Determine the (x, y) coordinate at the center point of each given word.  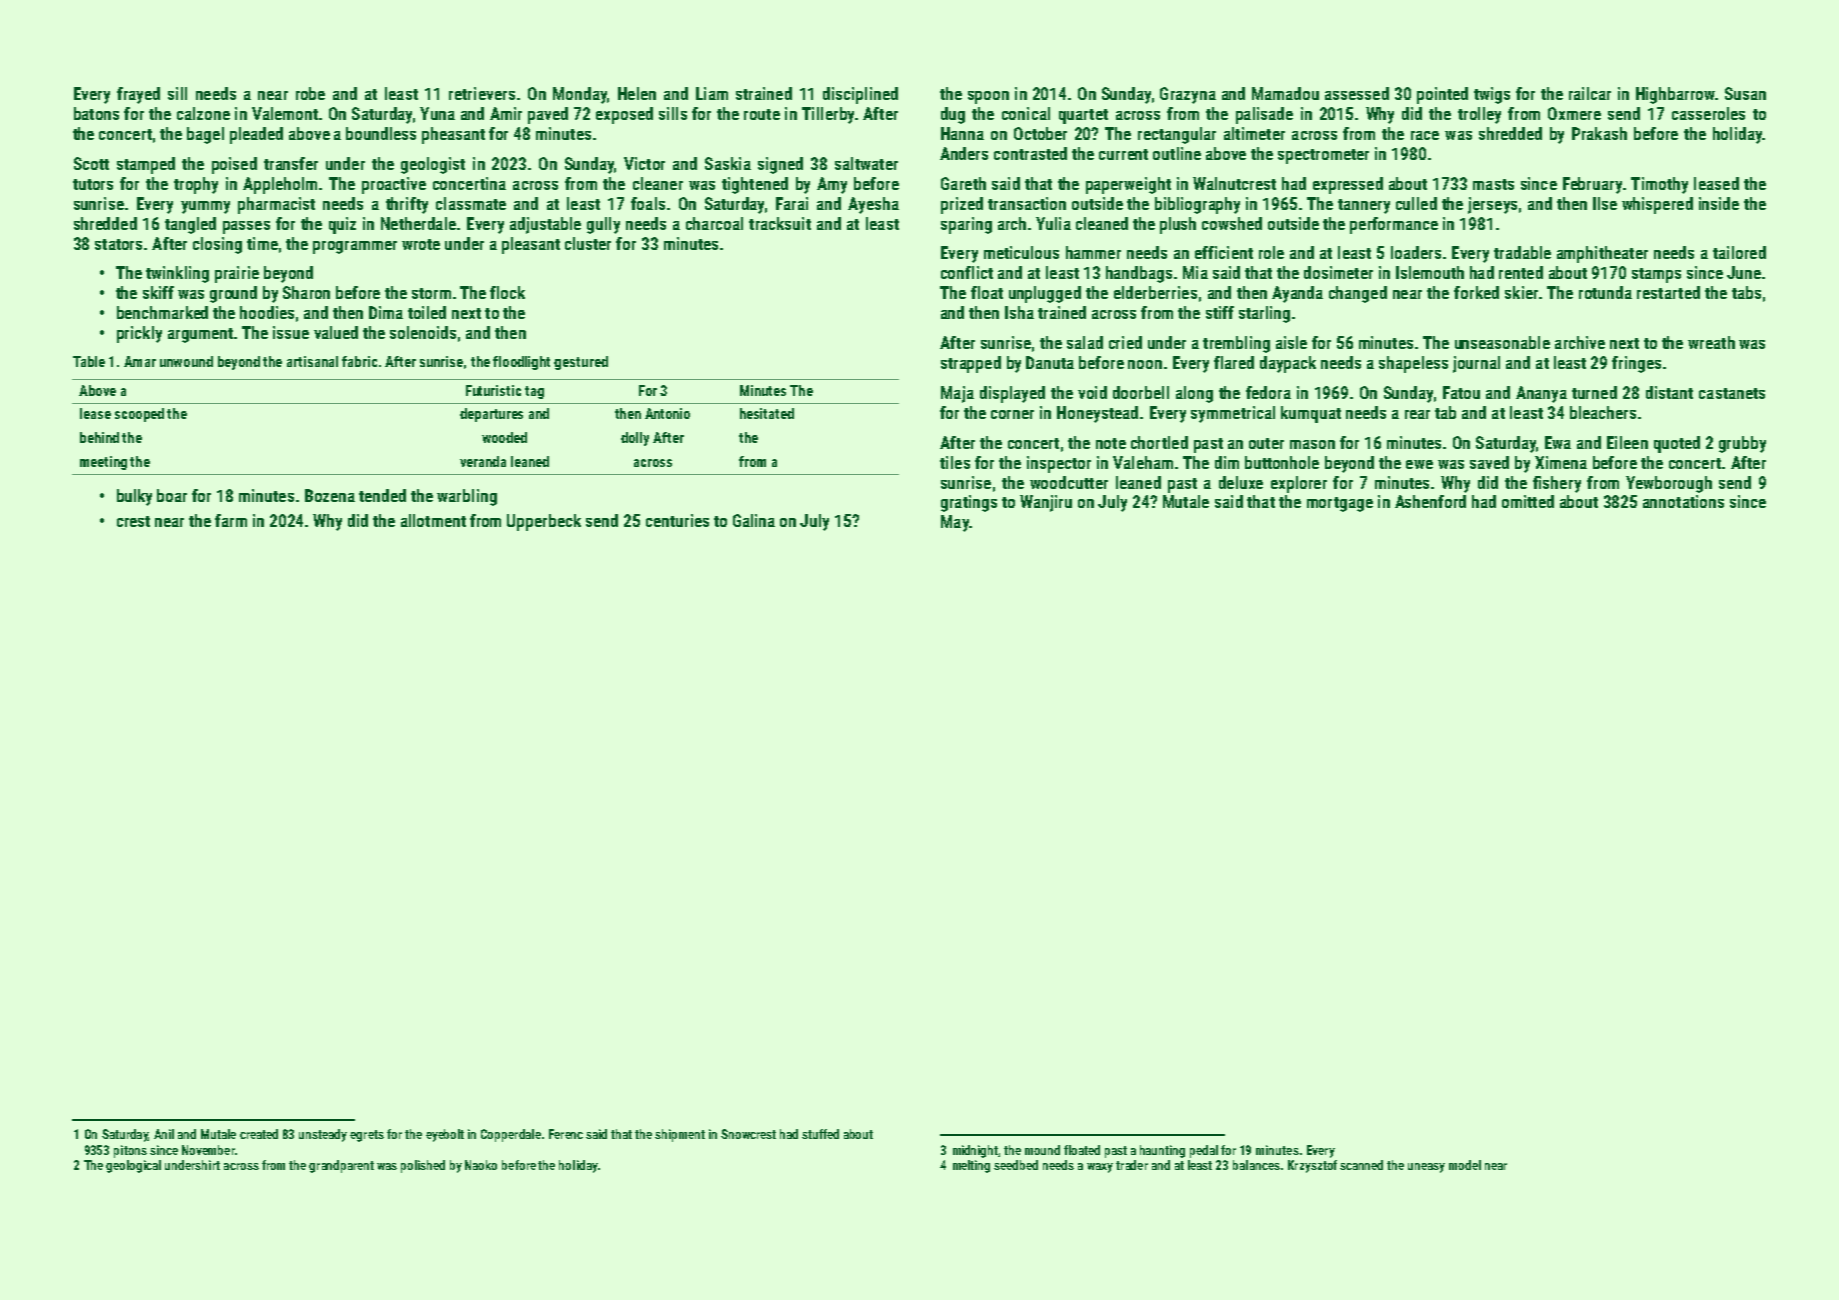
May (955, 523)
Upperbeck (544, 522)
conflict (967, 272)
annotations (1683, 501)
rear (1417, 414)
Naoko (481, 1165)
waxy (1100, 1168)
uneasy (1426, 1168)
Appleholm (280, 185)
